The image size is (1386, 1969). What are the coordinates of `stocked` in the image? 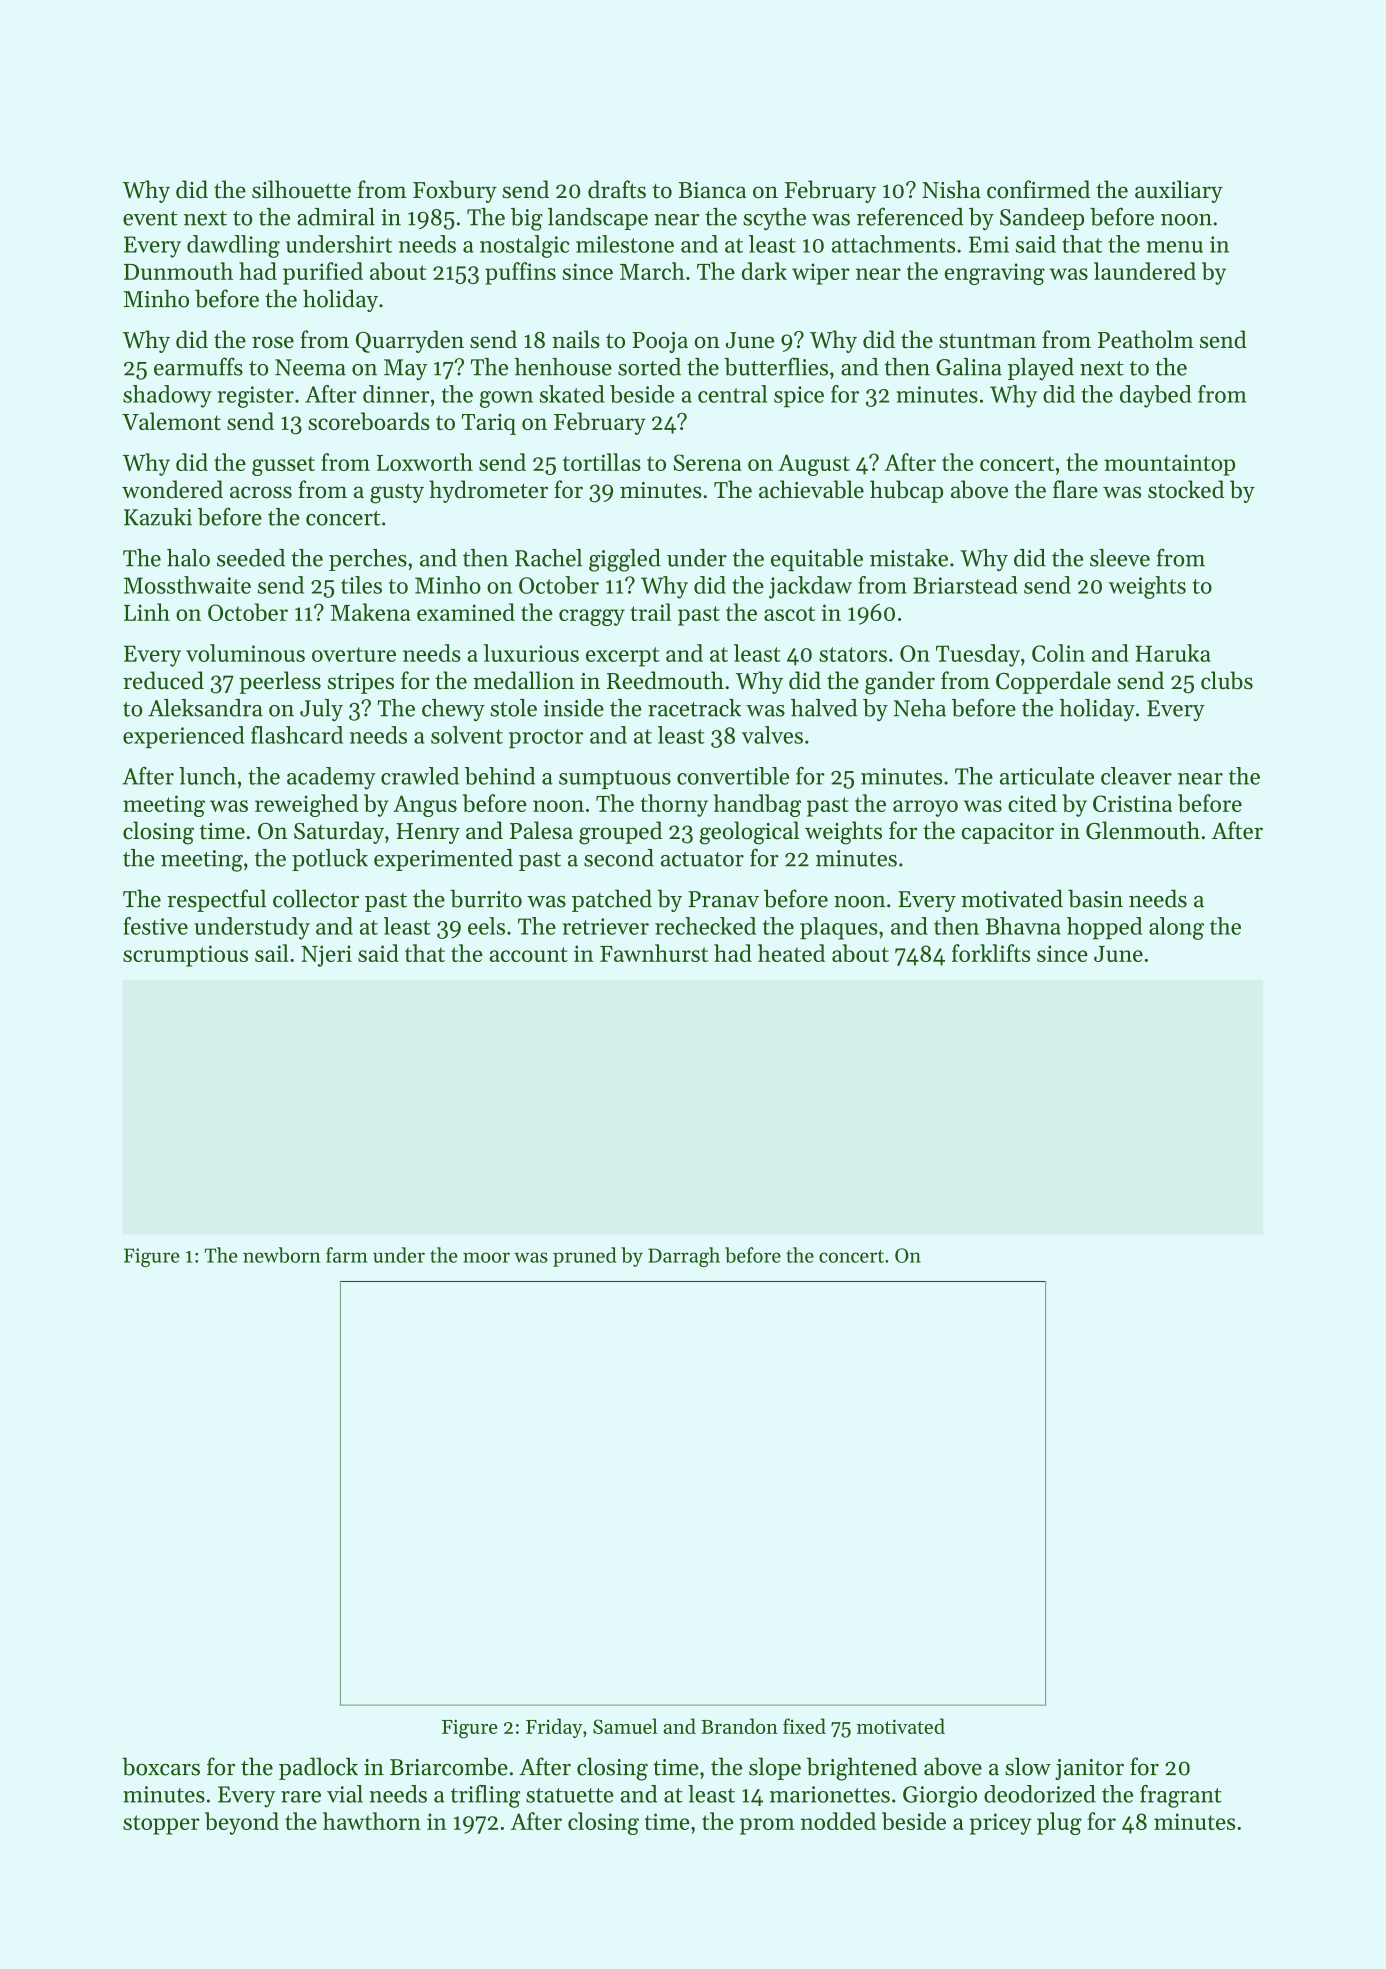 It's located at (1186, 489).
